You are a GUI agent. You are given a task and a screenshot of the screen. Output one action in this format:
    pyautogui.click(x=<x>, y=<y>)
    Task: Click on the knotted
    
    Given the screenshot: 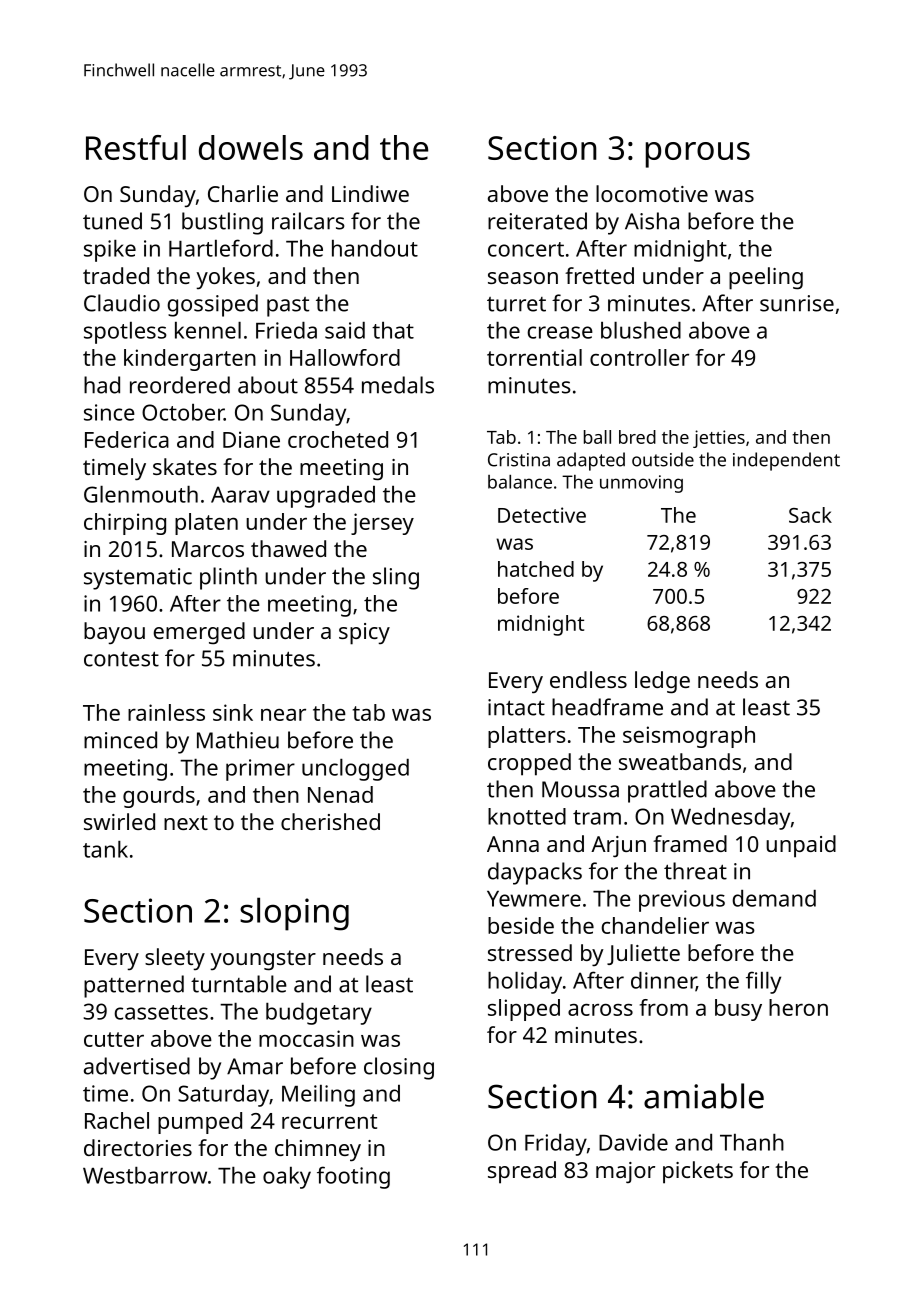 What is the action you would take?
    pyautogui.click(x=527, y=816)
